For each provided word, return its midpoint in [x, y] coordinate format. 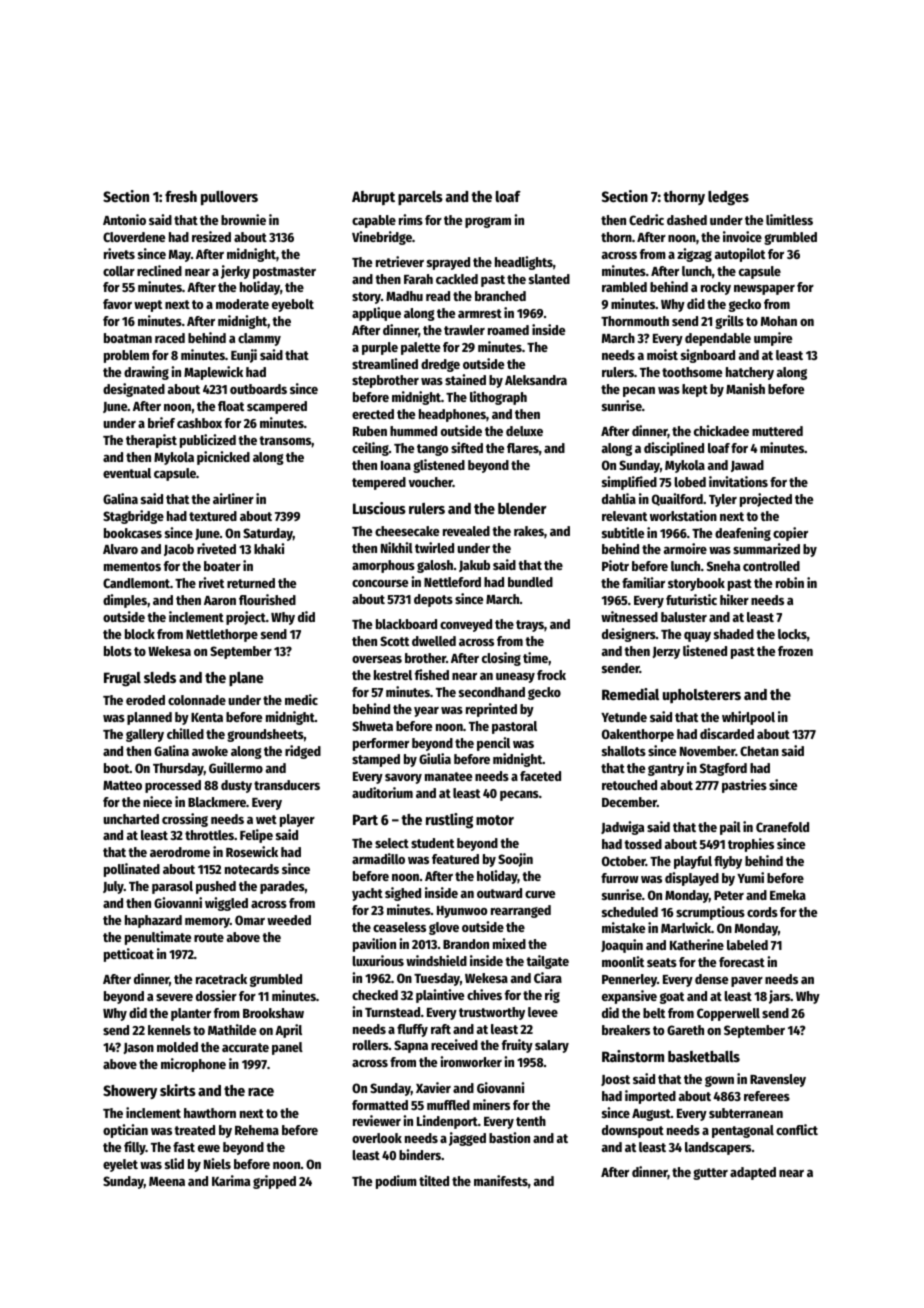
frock [551, 675]
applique [376, 314]
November [708, 751]
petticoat [129, 955]
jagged [467, 1139]
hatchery [750, 373]
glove [444, 928]
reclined [159, 270]
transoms [285, 440]
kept [695, 390]
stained [465, 379]
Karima [231, 1180]
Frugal [122, 679]
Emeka [788, 895]
